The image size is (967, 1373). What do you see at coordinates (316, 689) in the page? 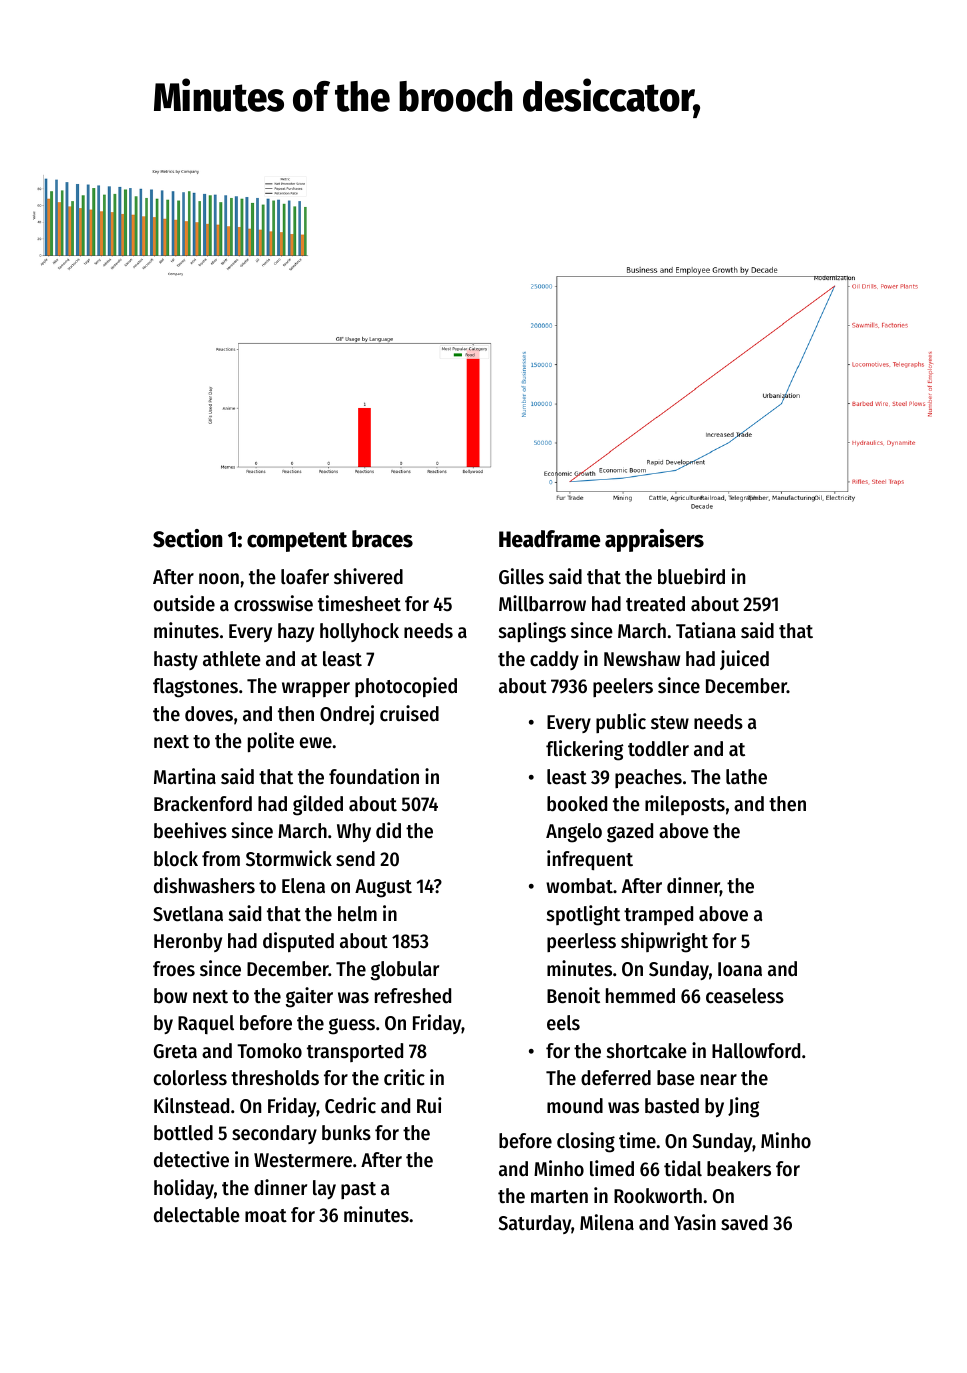
I see `wrapper` at bounding box center [316, 689].
